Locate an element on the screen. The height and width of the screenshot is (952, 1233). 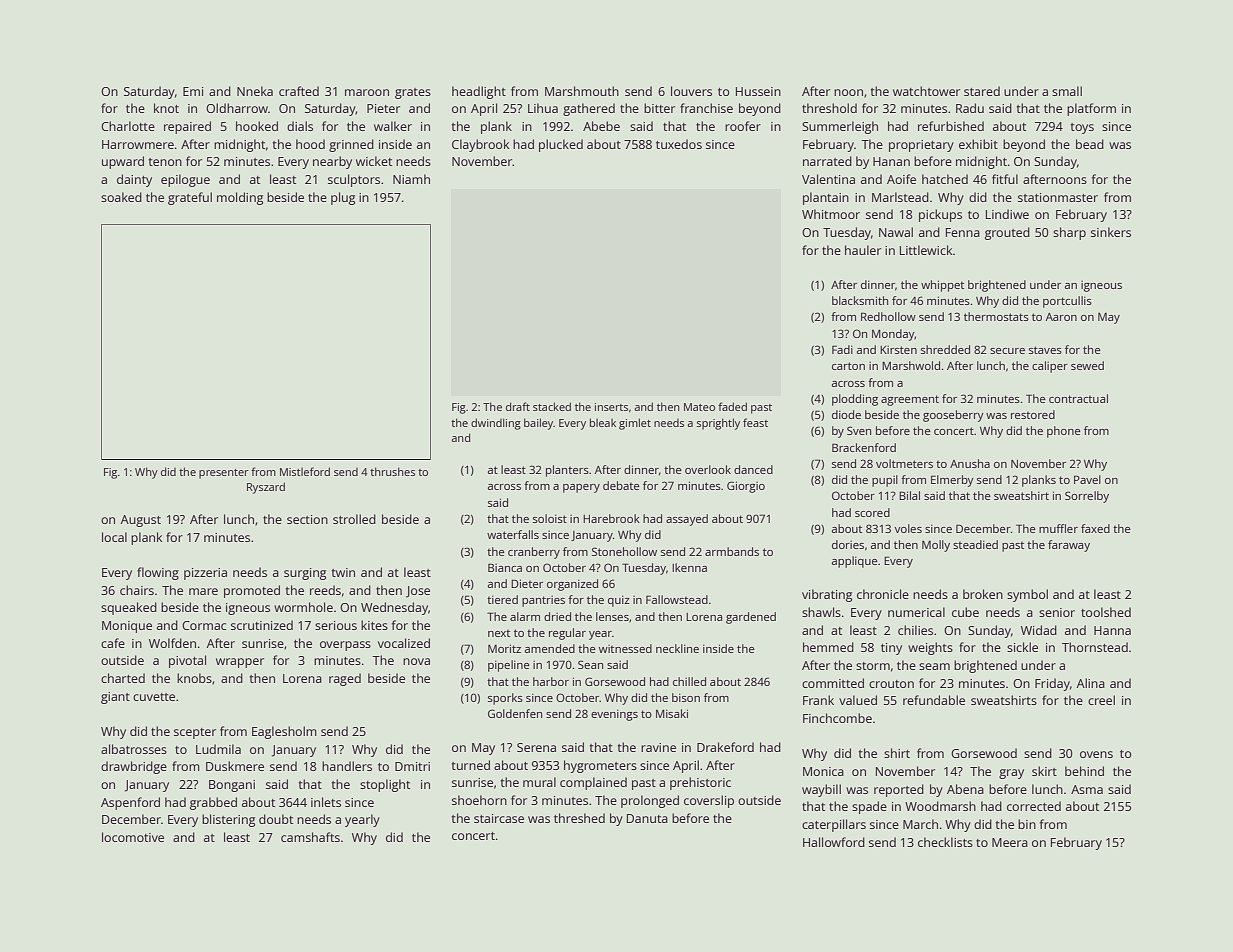
checklists is located at coordinates (945, 842).
